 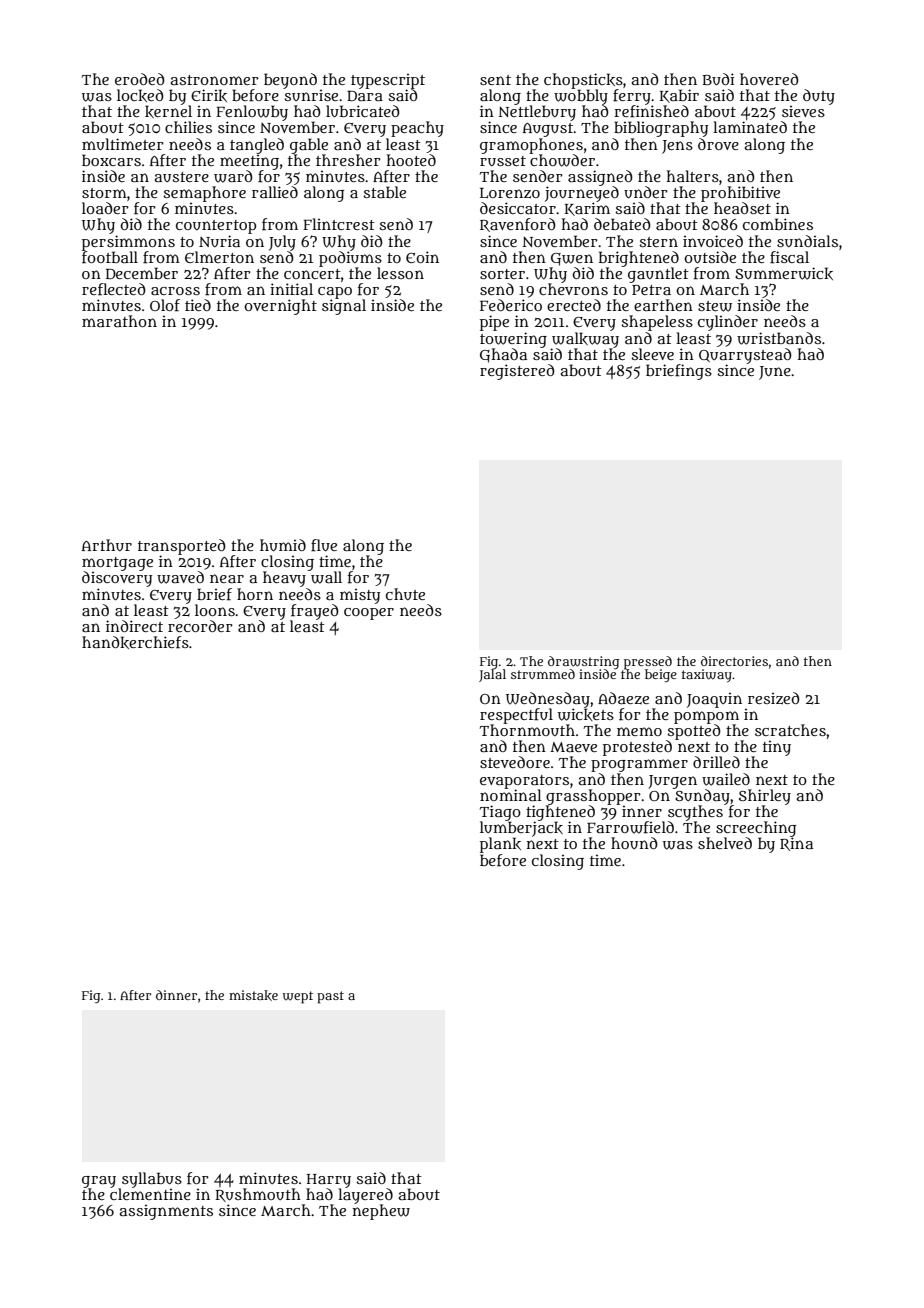 I want to click on hound, so click(x=634, y=843).
